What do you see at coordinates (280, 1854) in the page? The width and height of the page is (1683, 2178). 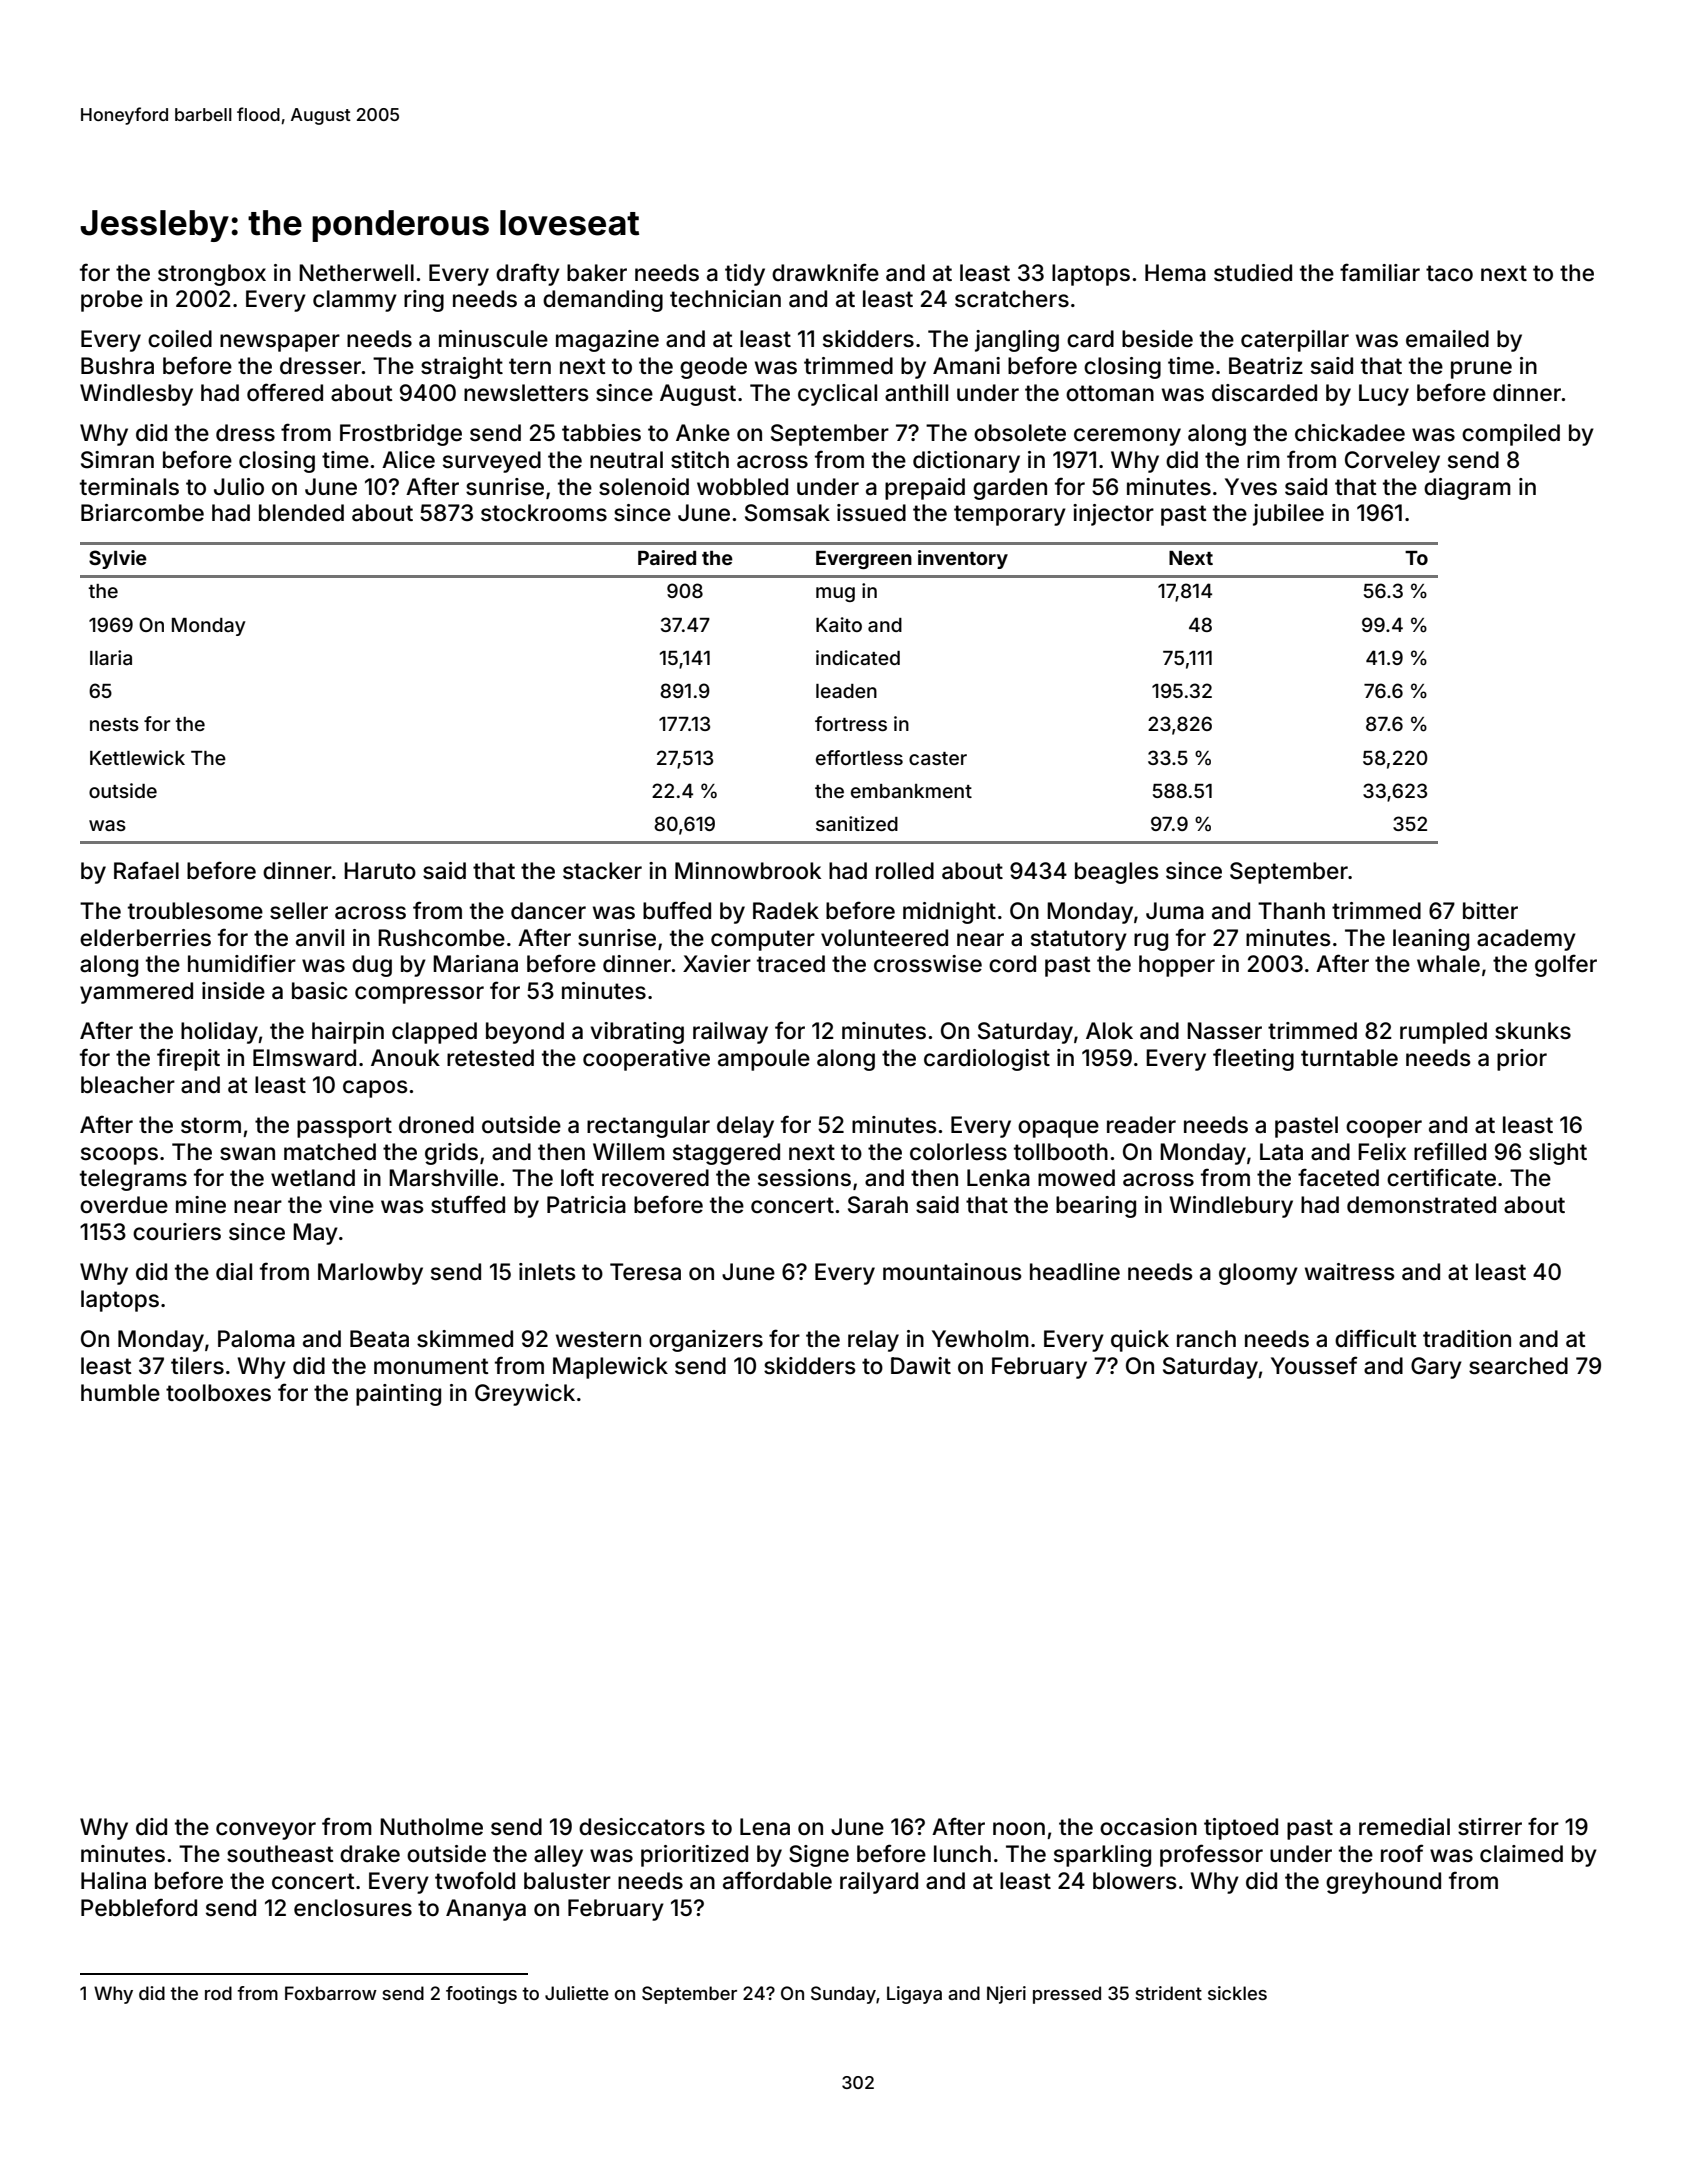 I see `southeast` at bounding box center [280, 1854].
